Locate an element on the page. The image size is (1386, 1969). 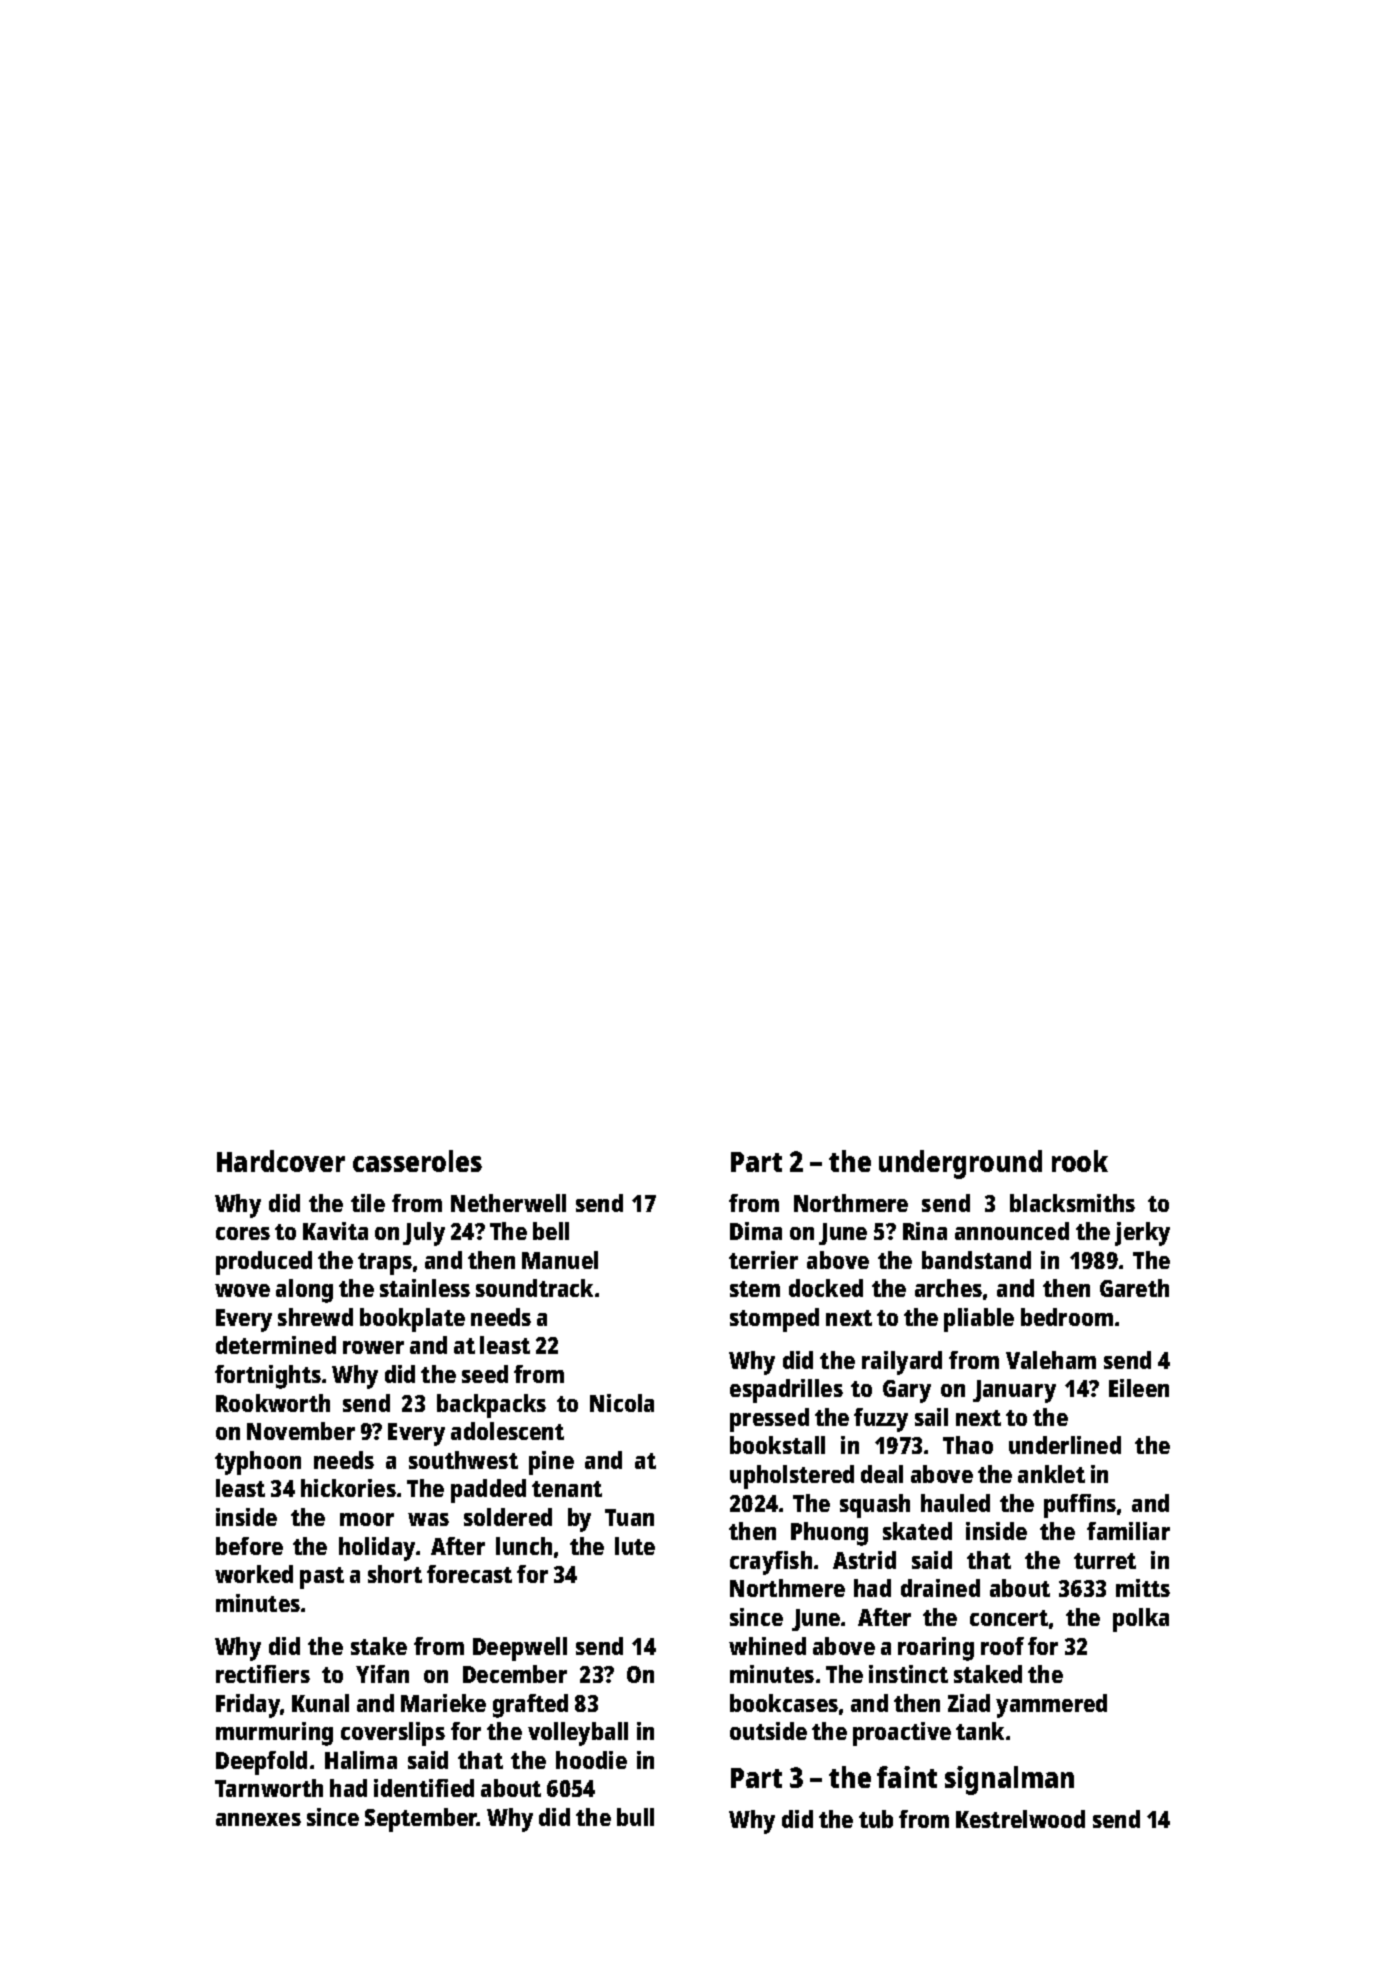
bookstall is located at coordinates (777, 1445).
